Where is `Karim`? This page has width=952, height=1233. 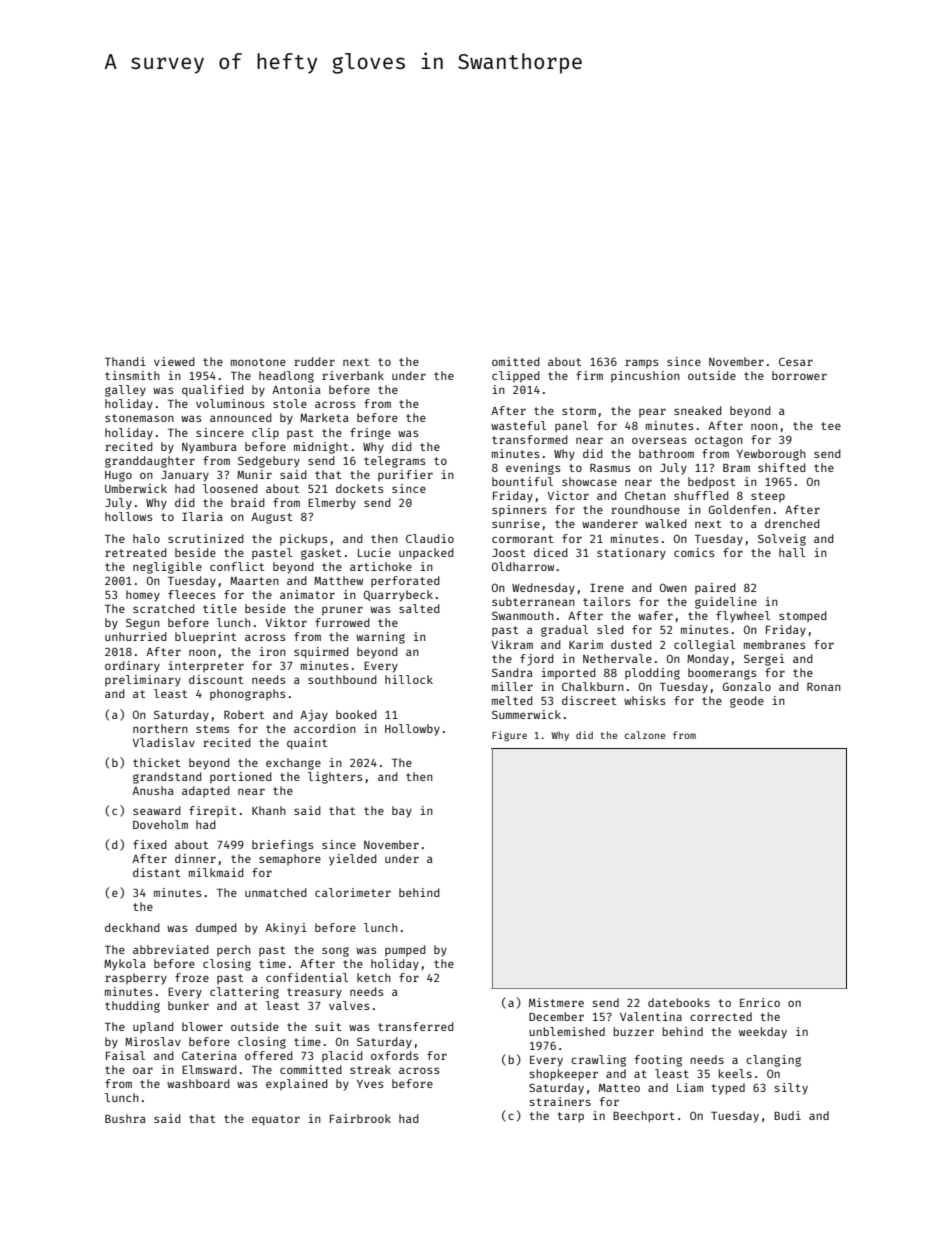
Karim is located at coordinates (586, 644).
